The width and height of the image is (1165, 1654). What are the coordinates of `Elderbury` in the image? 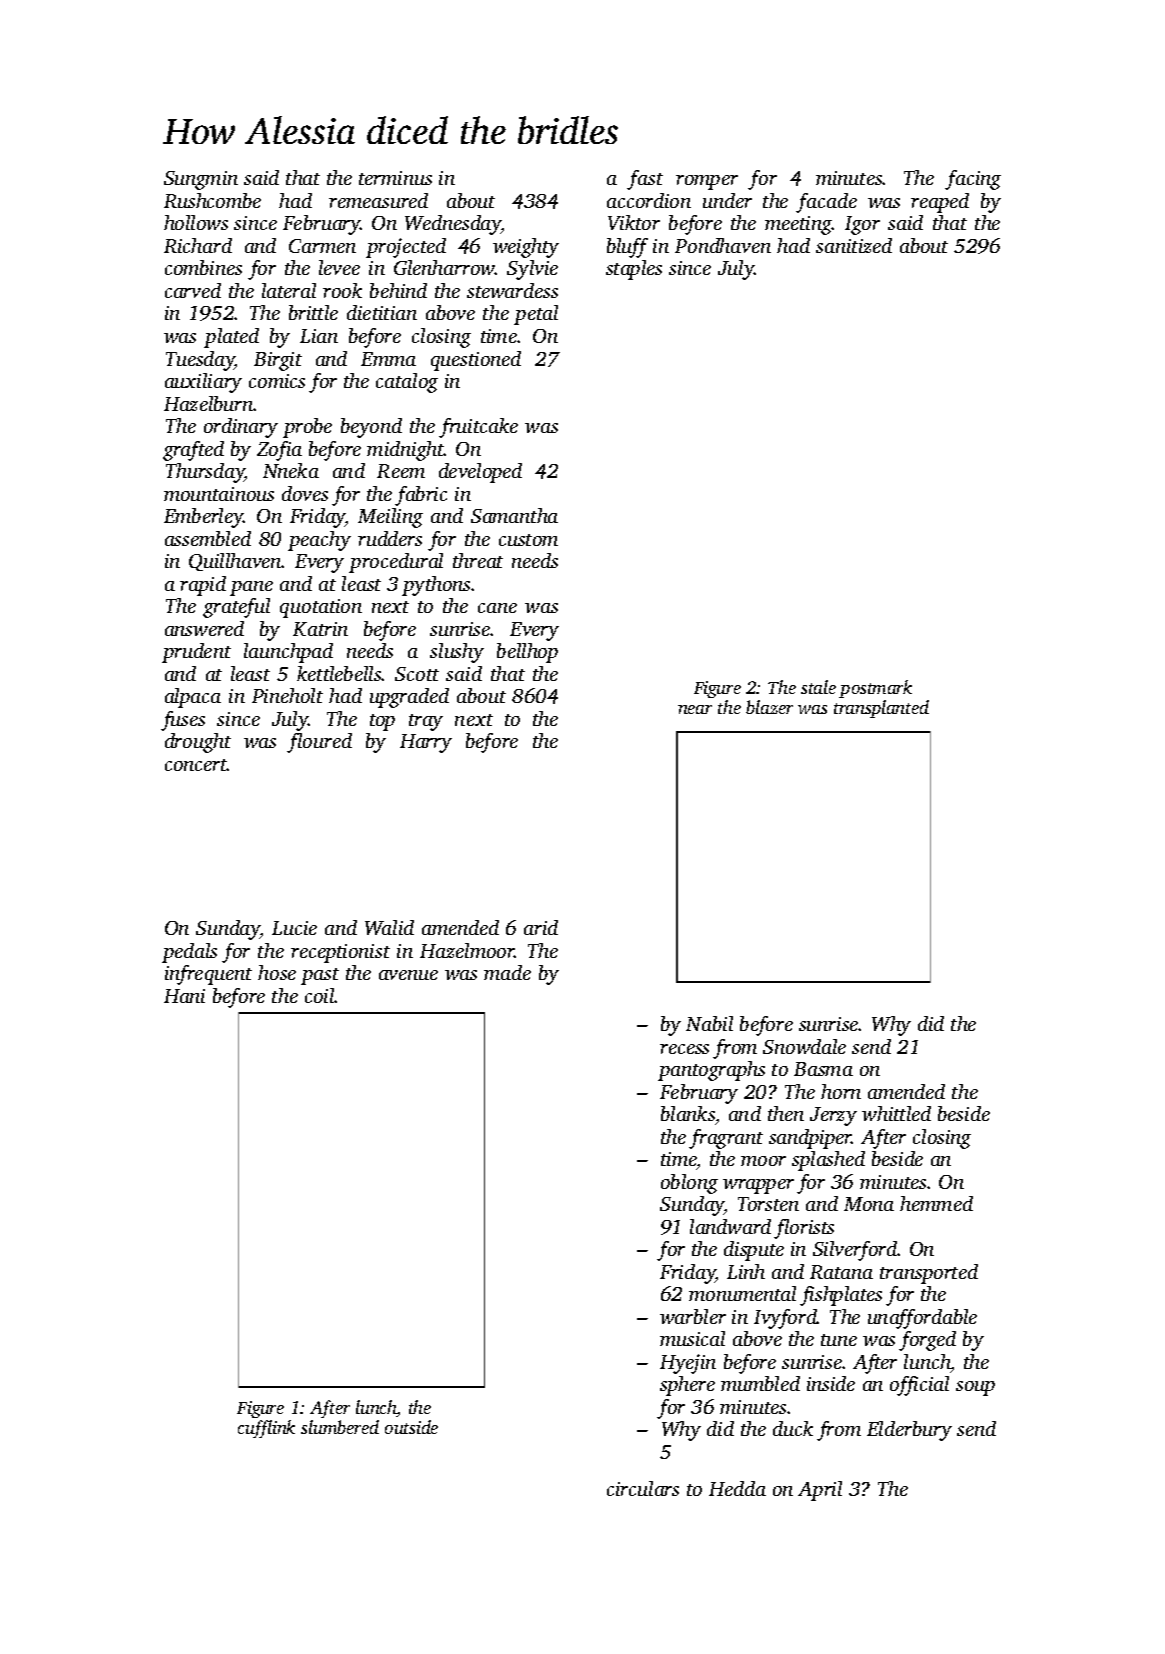 It's located at (909, 1431).
